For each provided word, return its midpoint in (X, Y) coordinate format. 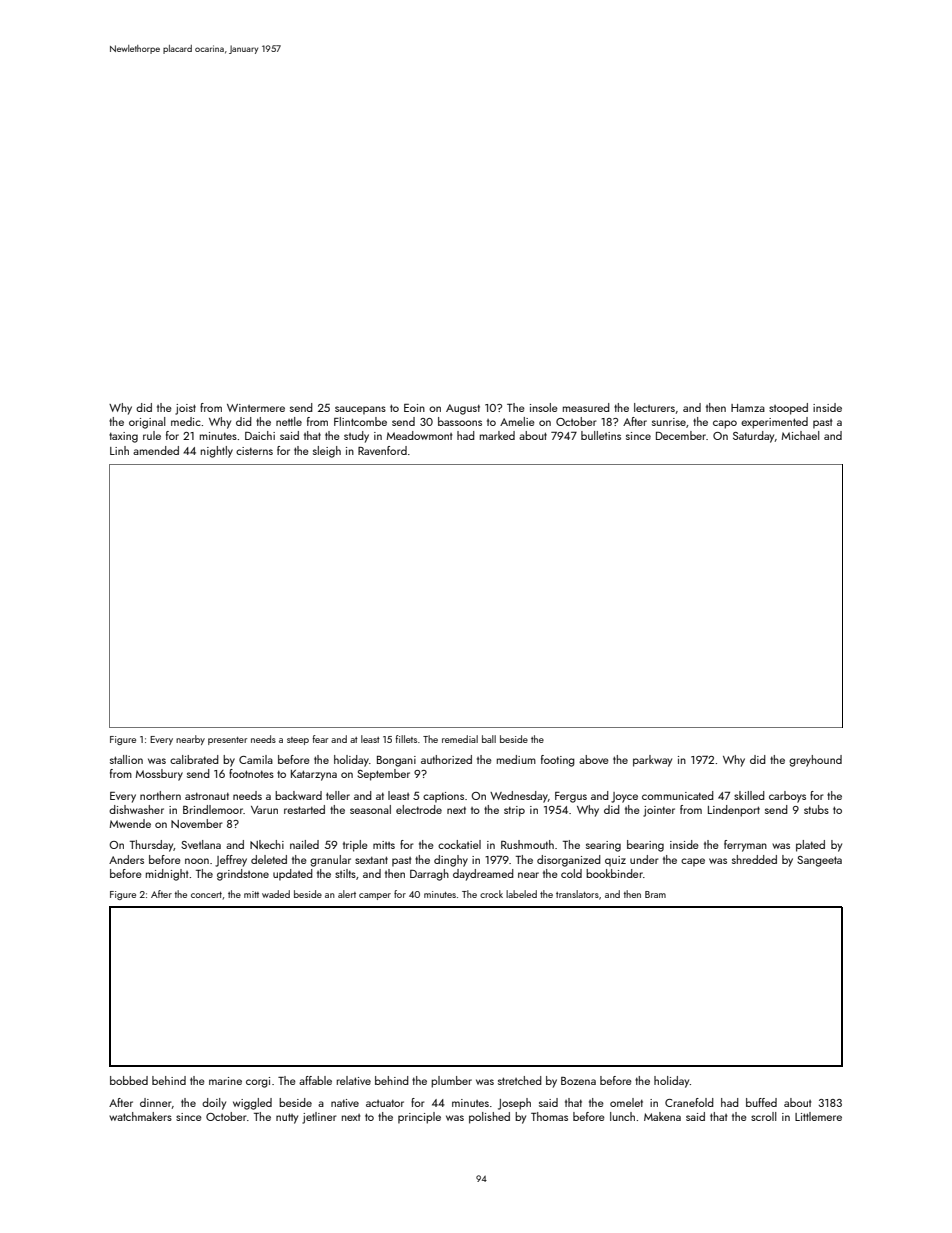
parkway (652, 761)
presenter (227, 741)
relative (354, 1080)
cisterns (254, 451)
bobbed (129, 1080)
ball (489, 739)
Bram (655, 894)
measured (586, 407)
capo (725, 424)
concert (206, 895)
